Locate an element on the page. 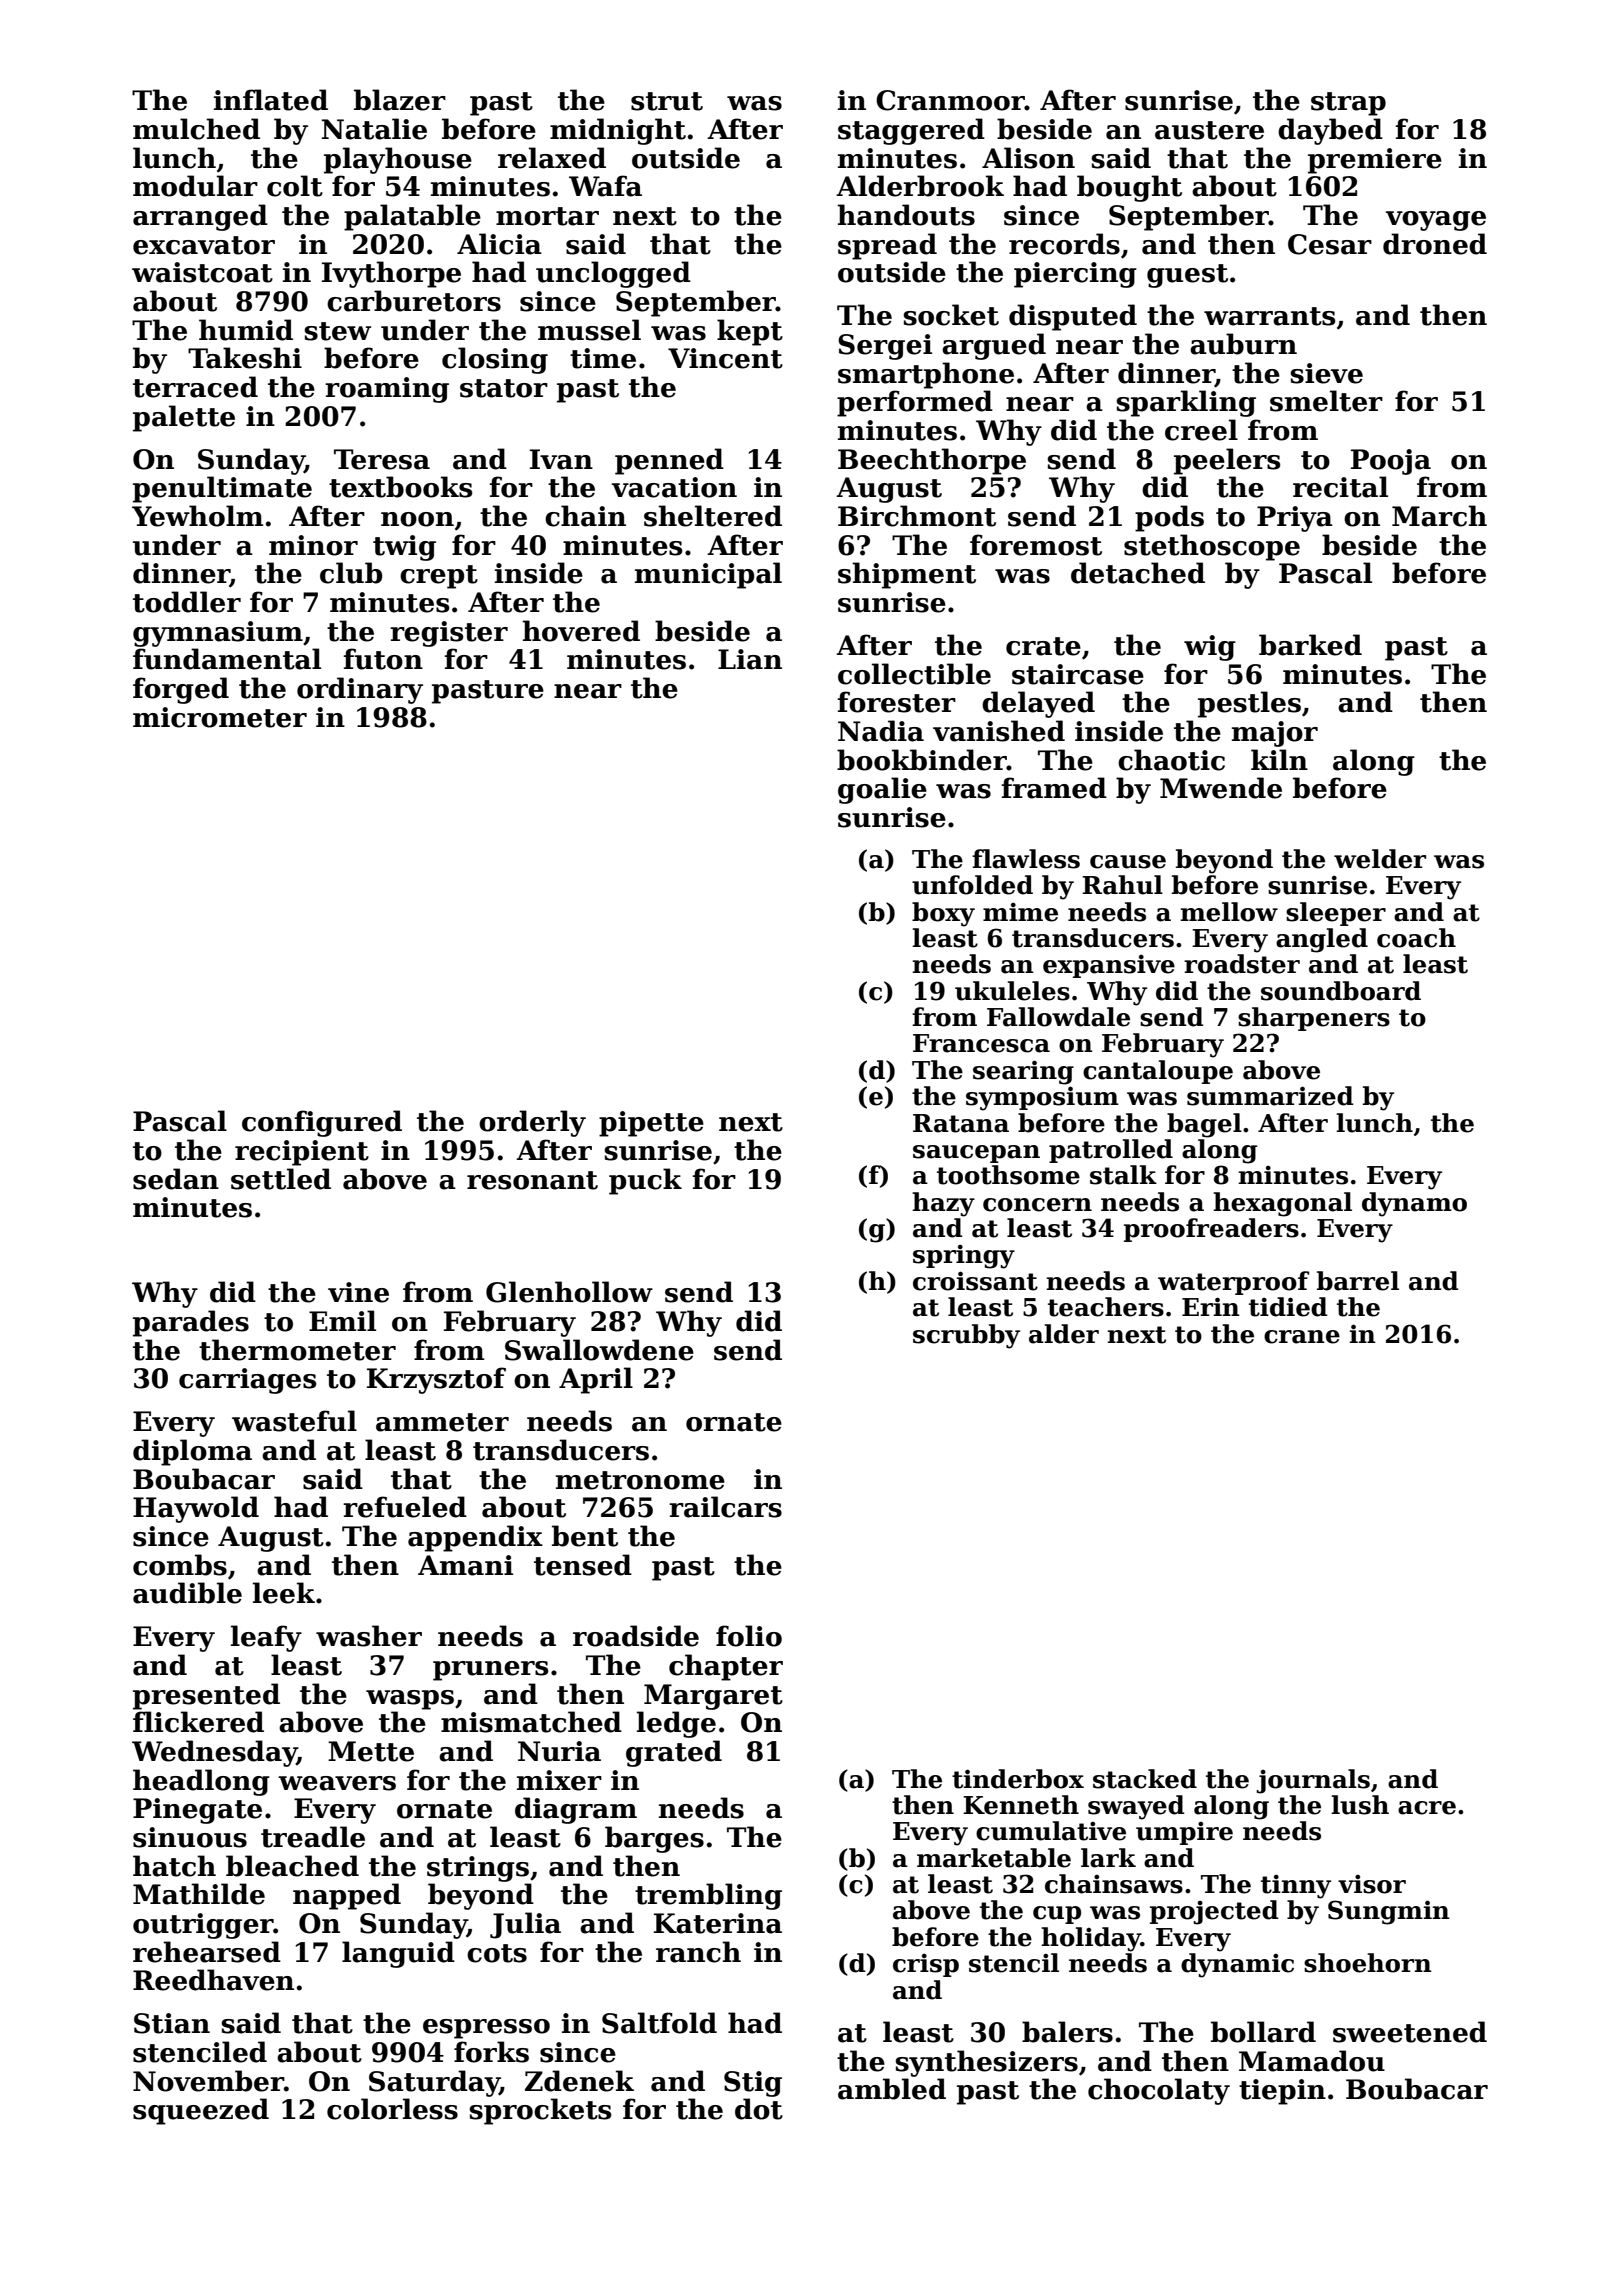 Image resolution: width=1620 pixels, height=2292 pixels. carriages is located at coordinates (247, 1381).
